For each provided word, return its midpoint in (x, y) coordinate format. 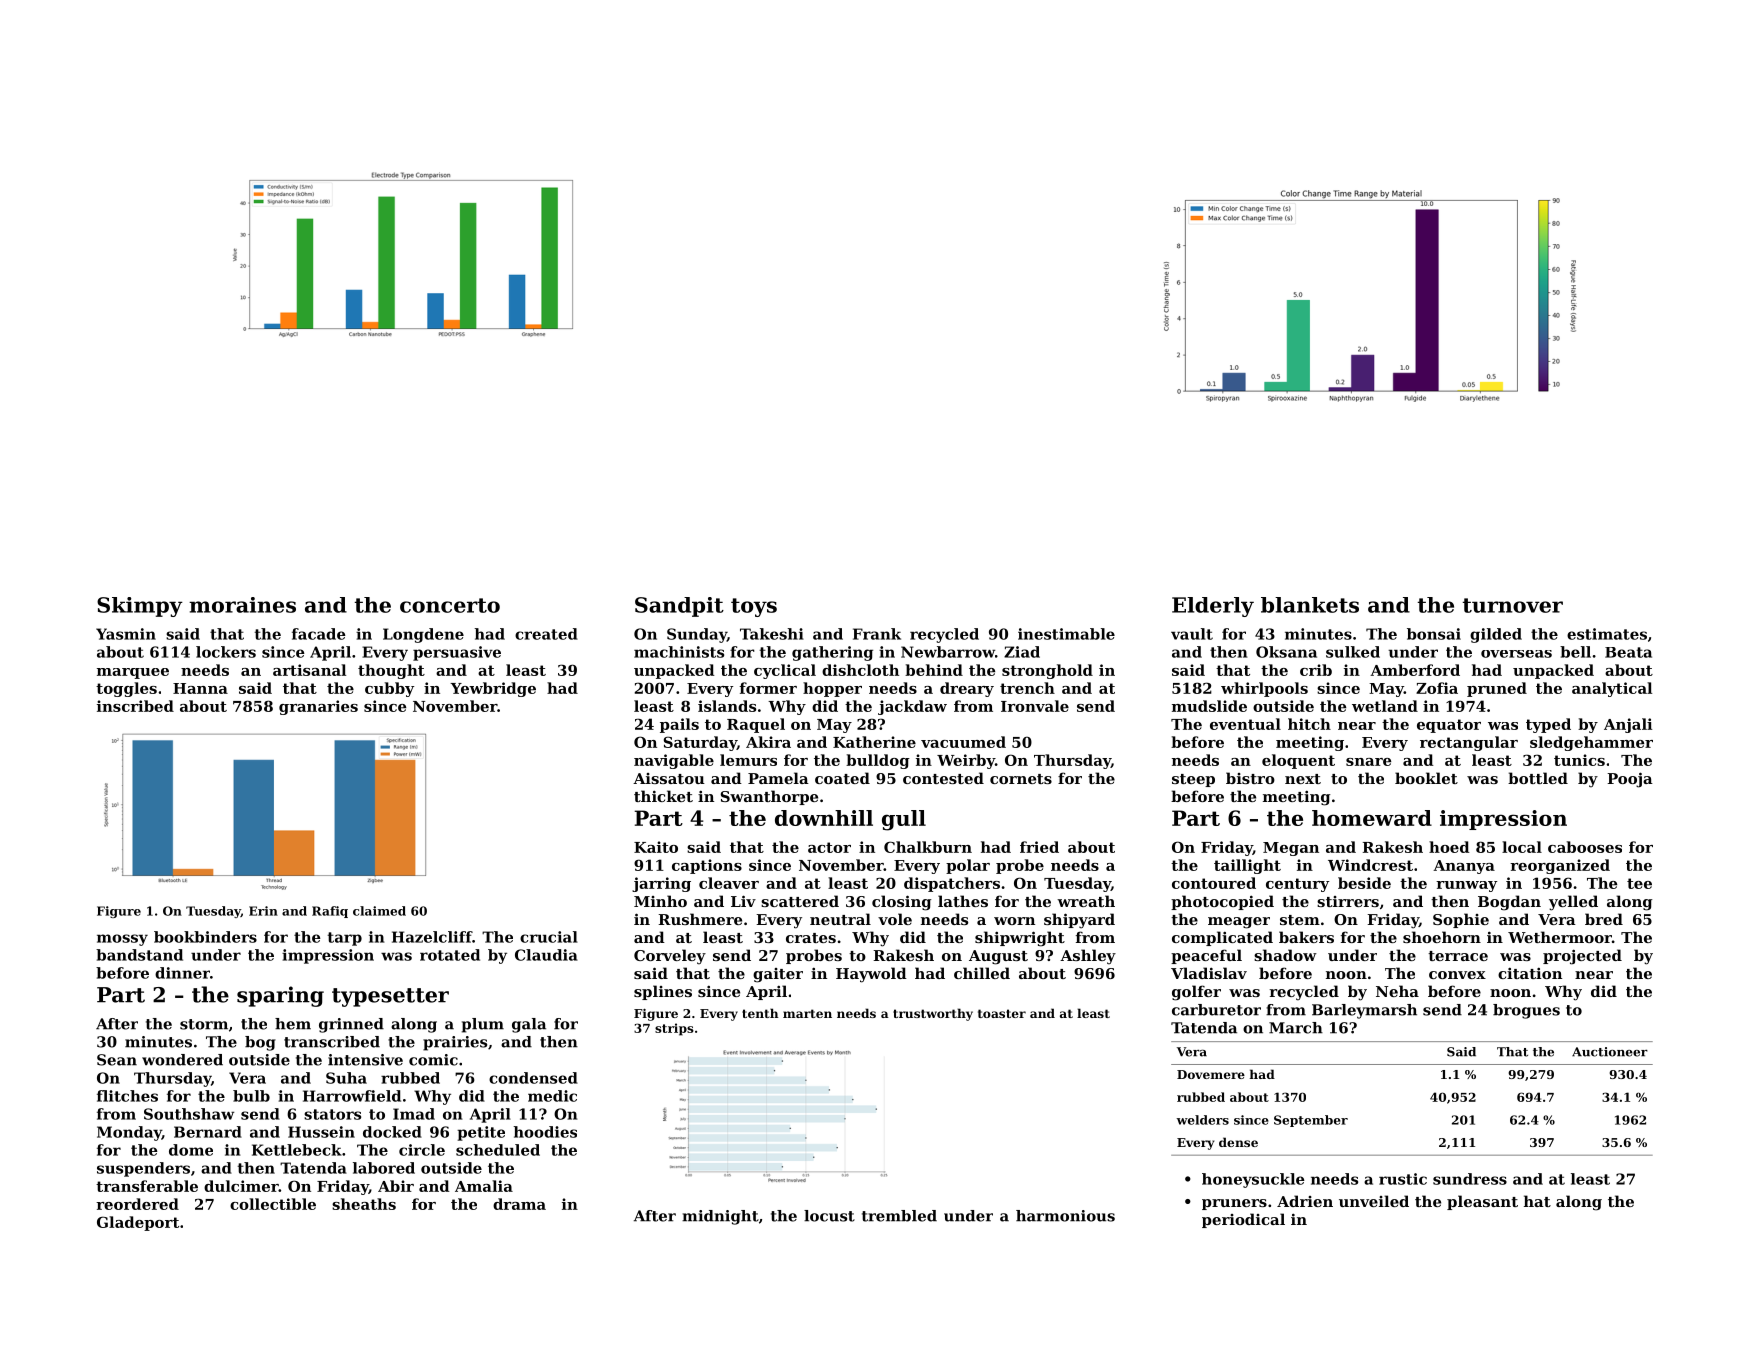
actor (829, 847)
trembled (899, 1216)
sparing (280, 996)
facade (319, 634)
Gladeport (138, 1223)
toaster (1002, 1013)
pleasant (1482, 1202)
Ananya (1464, 867)
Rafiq (330, 912)
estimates (1607, 634)
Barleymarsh (1364, 1011)
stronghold (1047, 671)
